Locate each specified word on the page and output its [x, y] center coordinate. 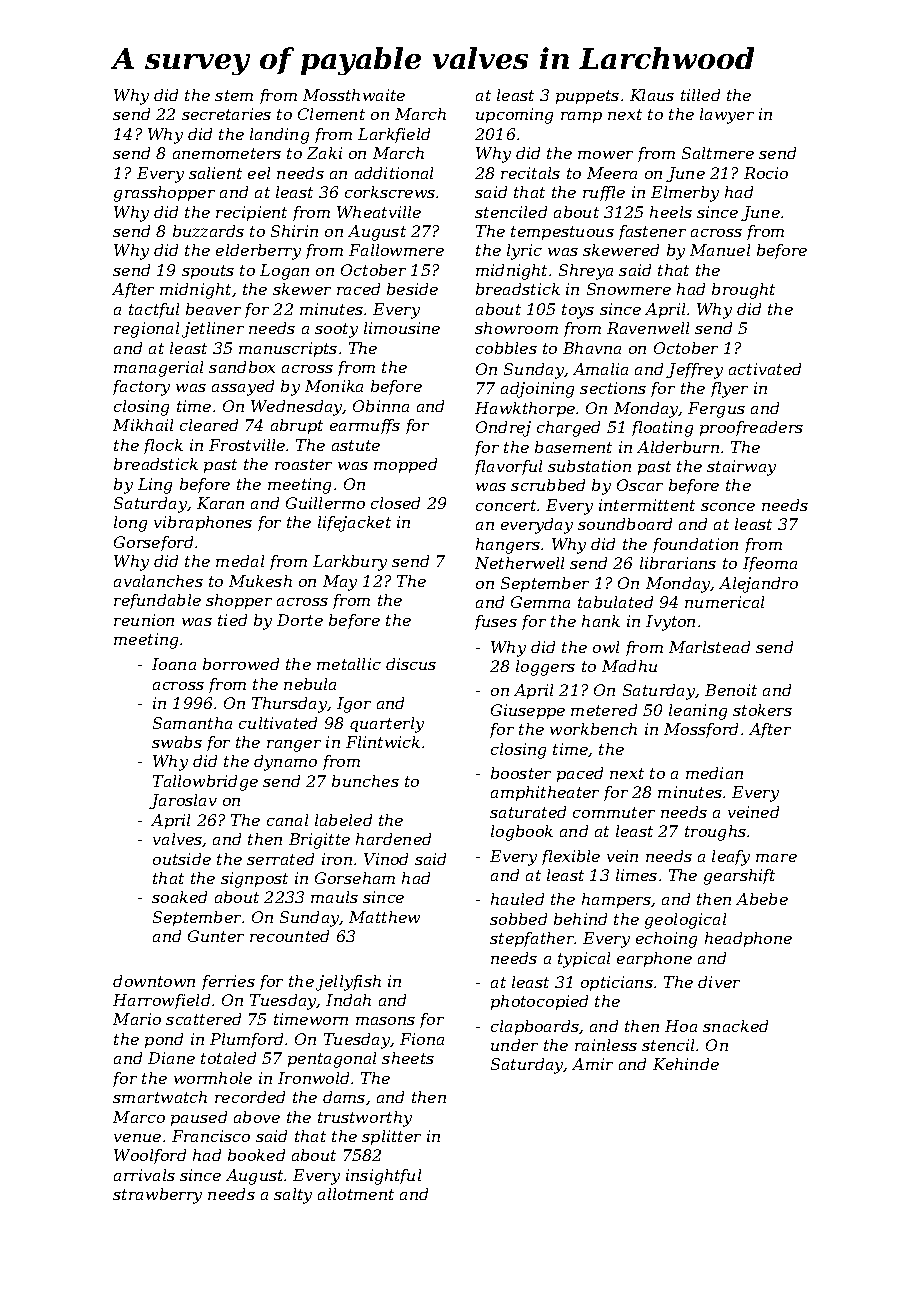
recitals [530, 173]
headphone [748, 939]
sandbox [242, 367]
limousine [402, 328]
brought [743, 291]
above [257, 1117]
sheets [408, 1058]
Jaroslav [183, 801]
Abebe [762, 899]
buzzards [208, 231]
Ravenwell [648, 328]
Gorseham [355, 878]
